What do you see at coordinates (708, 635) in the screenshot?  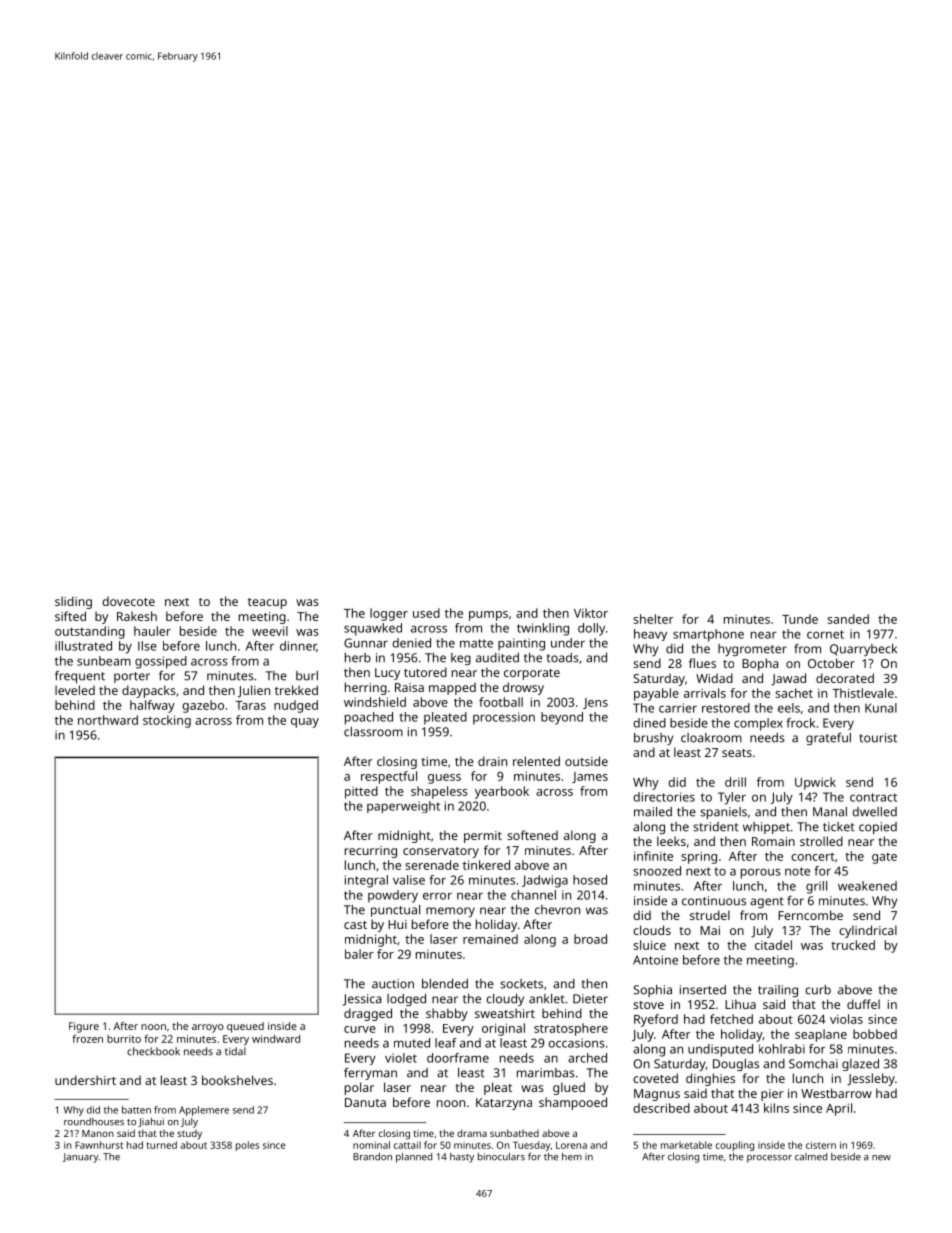 I see `smartphone` at bounding box center [708, 635].
